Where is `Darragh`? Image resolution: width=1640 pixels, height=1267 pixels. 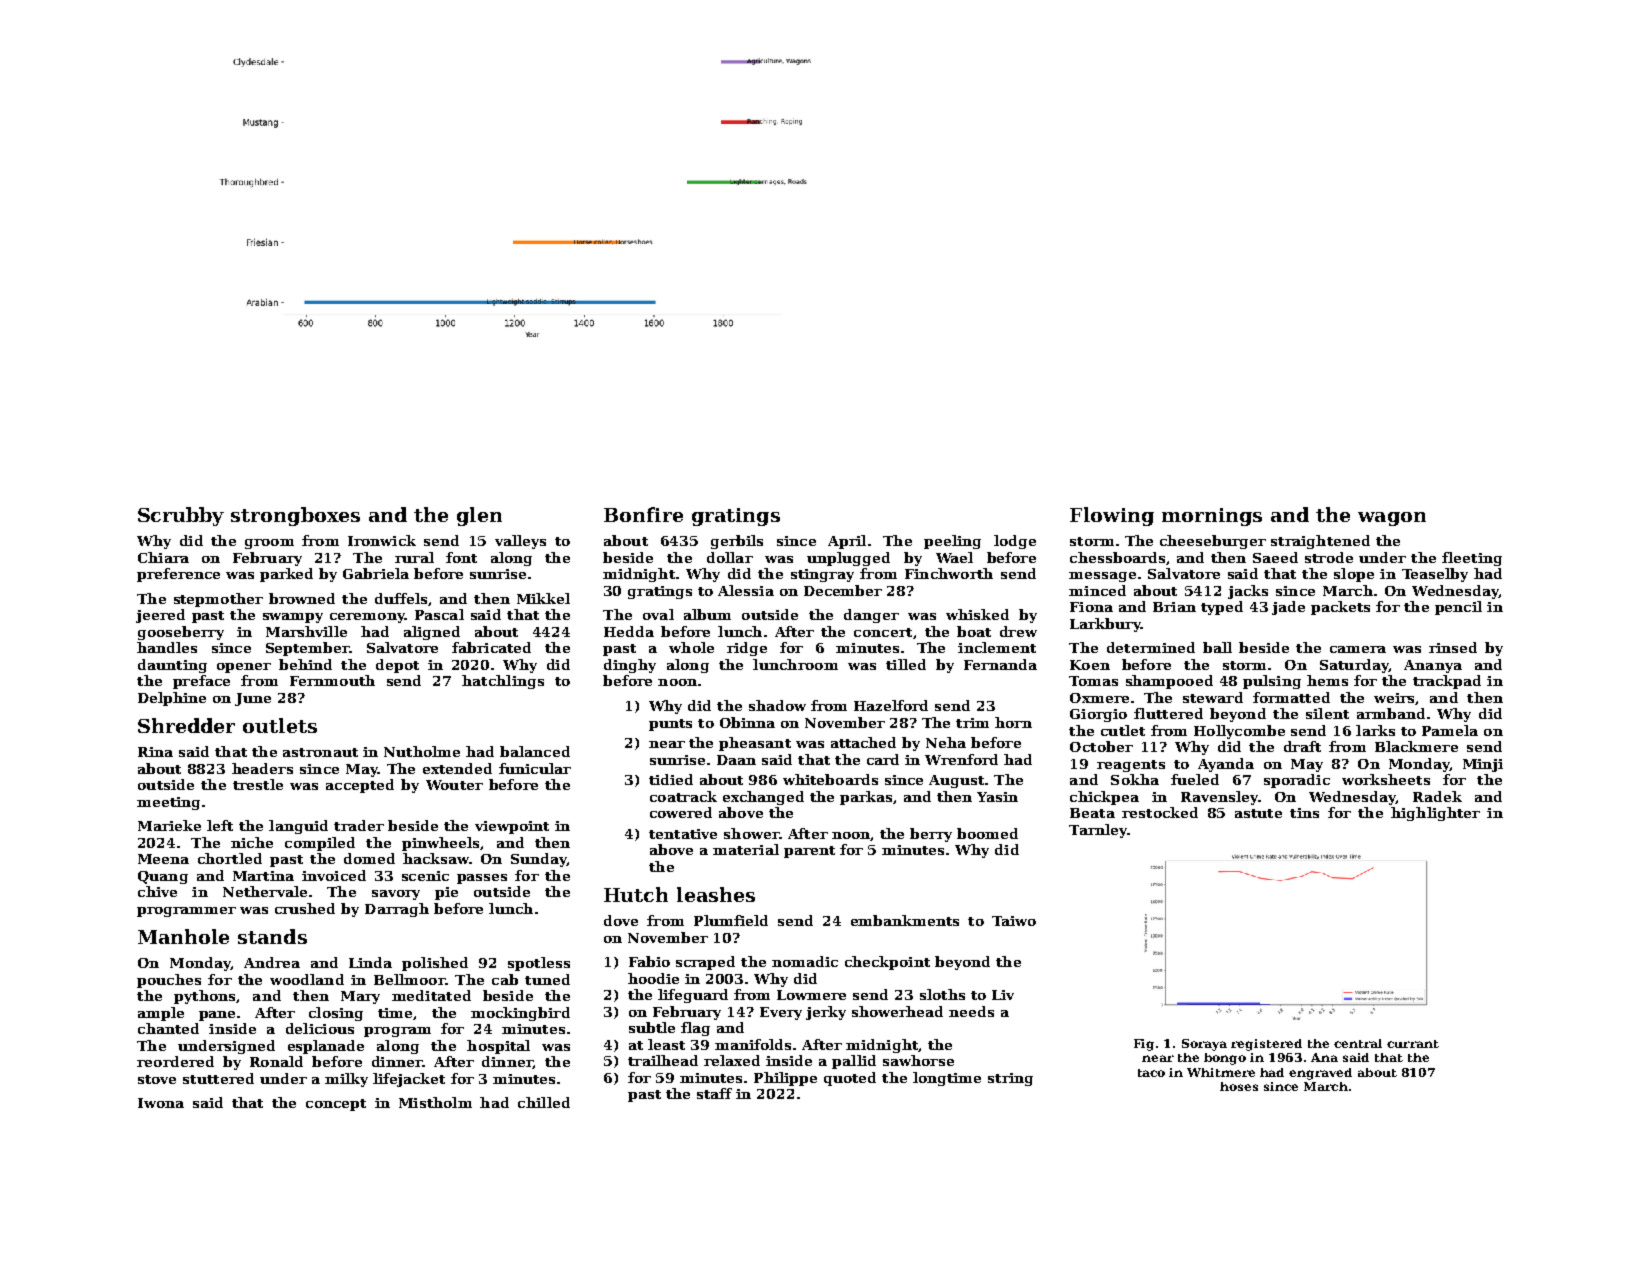 Darragh is located at coordinates (397, 910).
